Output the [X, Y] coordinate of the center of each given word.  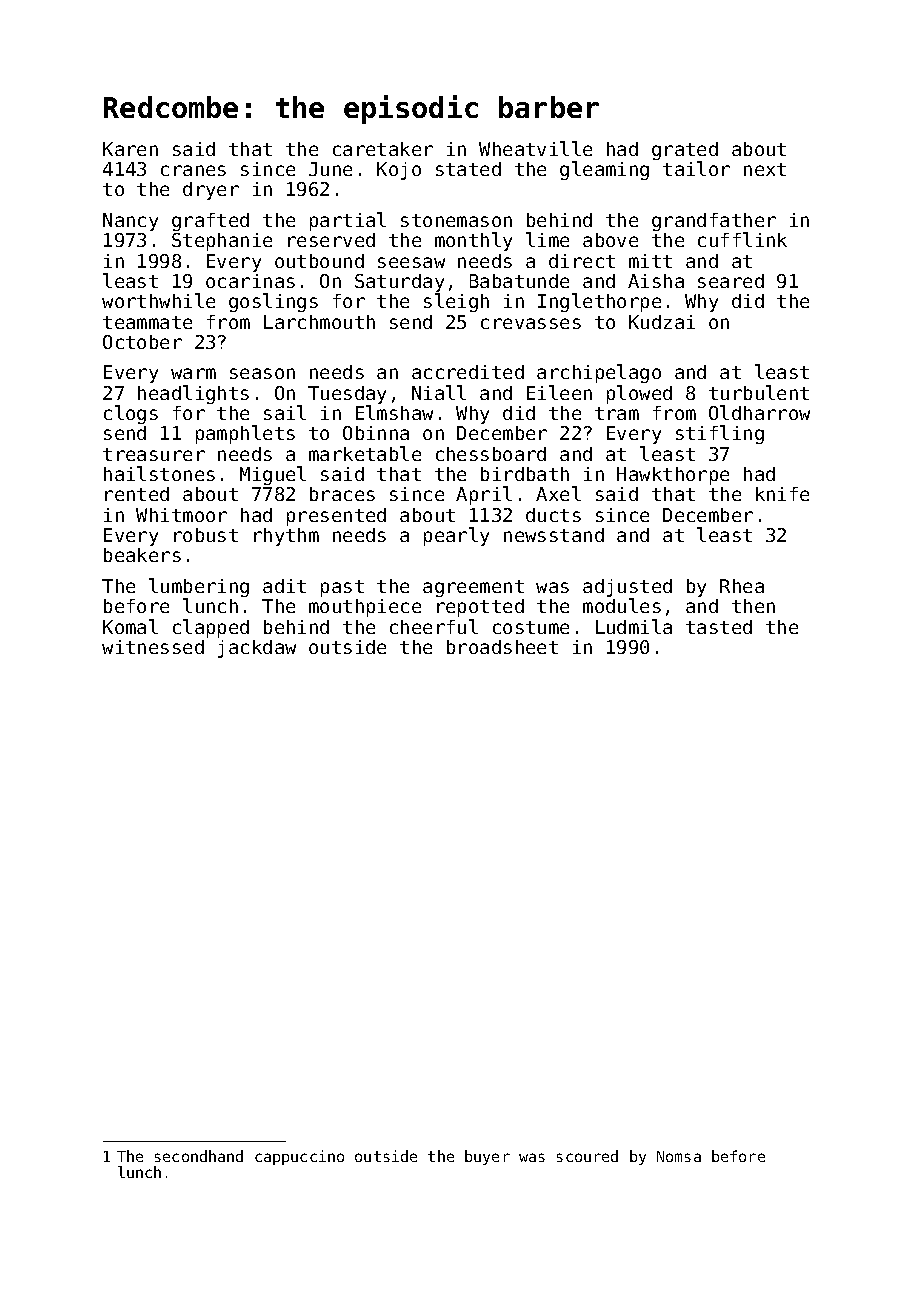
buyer [487, 1157]
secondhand [199, 1156]
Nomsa [679, 1156]
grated [685, 151]
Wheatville [535, 148]
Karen [130, 149]
